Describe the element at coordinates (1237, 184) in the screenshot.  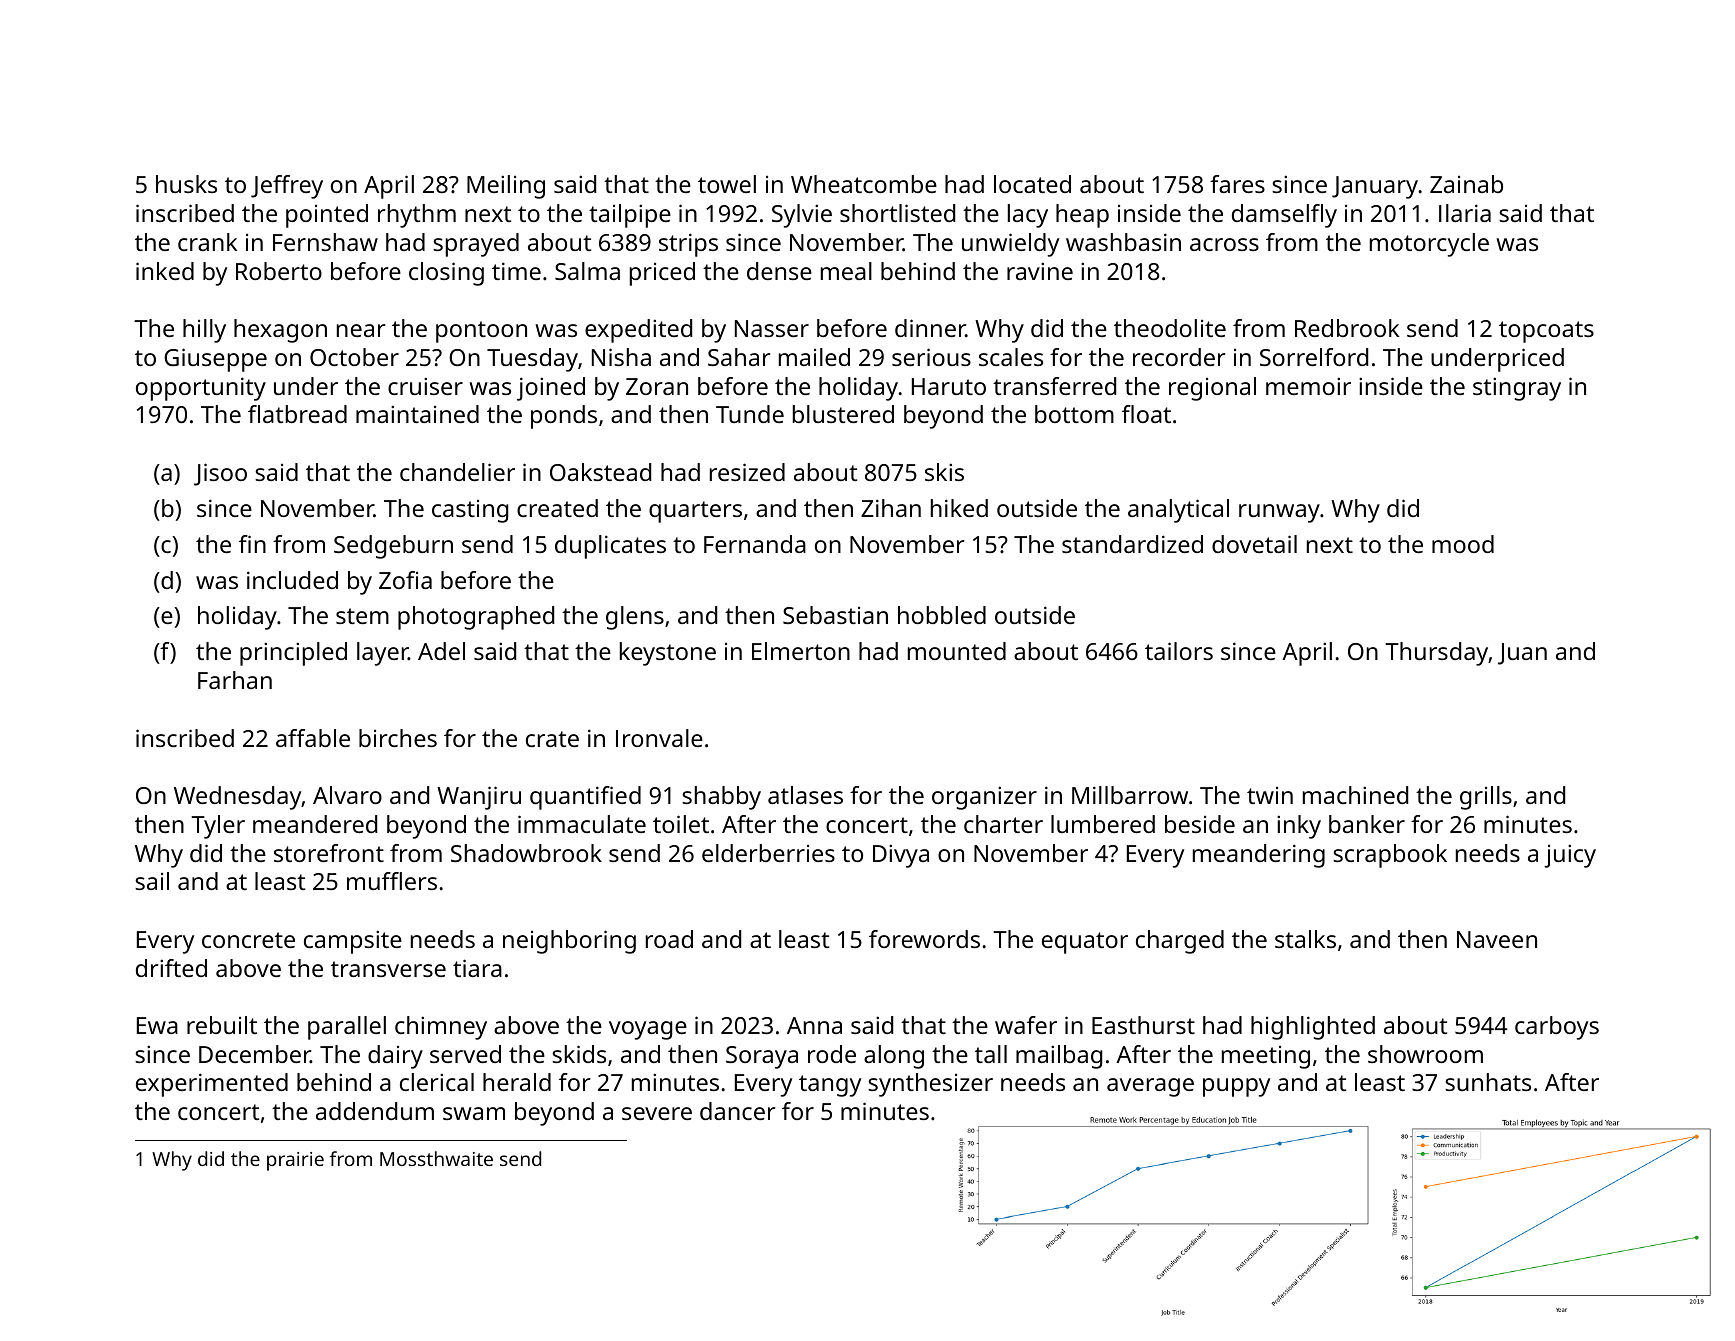
I see `fares` at that location.
